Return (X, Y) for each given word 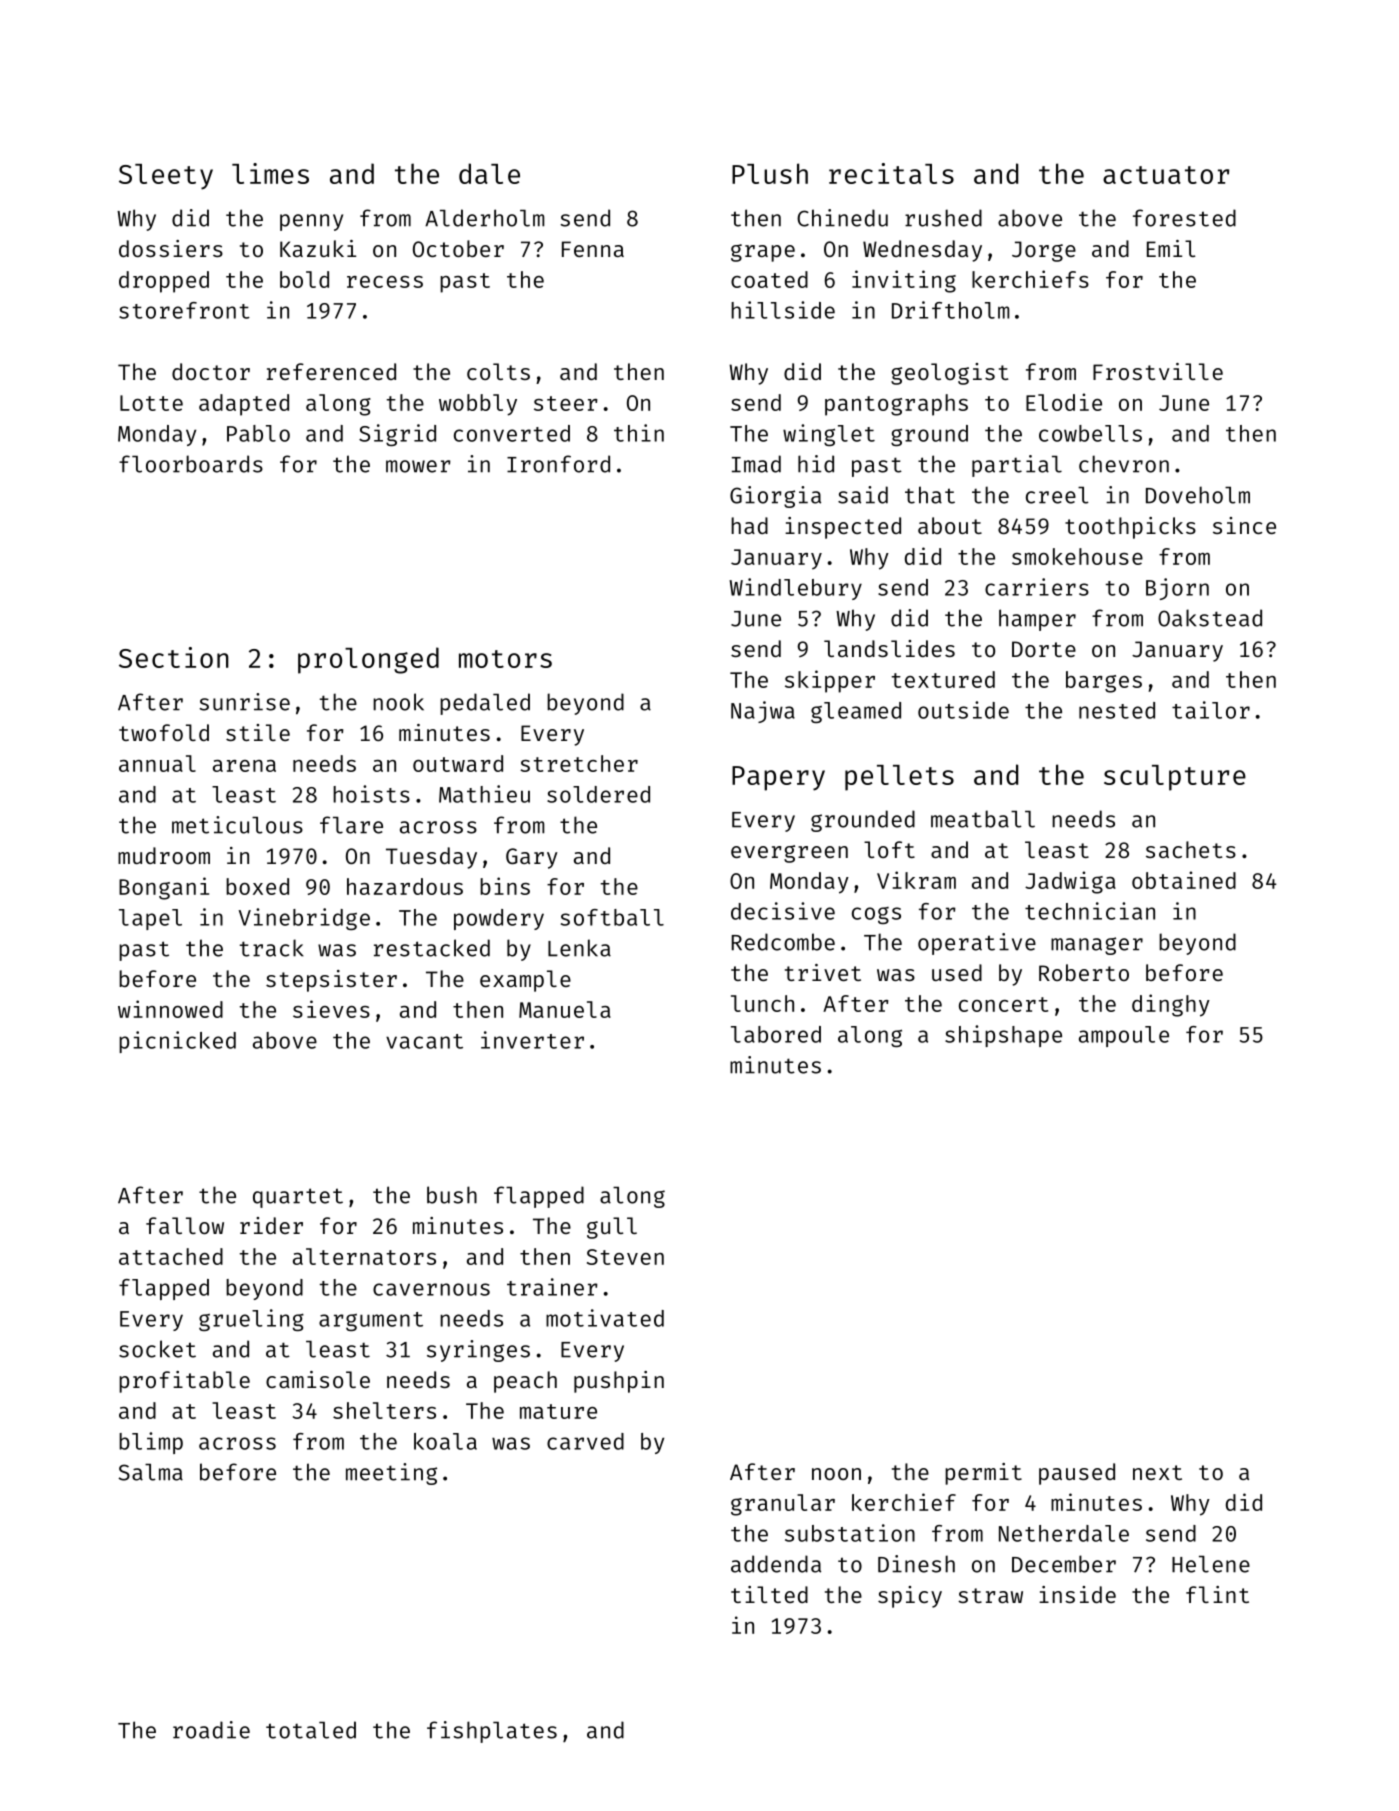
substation (850, 1533)
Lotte (151, 403)
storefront (184, 310)
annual (157, 763)
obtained (1184, 880)
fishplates (492, 1732)
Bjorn (1177, 589)
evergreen (789, 854)
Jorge (1044, 251)
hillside (783, 310)
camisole (318, 1379)
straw (990, 1595)
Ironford (558, 464)
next (1157, 1472)
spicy (910, 1597)
